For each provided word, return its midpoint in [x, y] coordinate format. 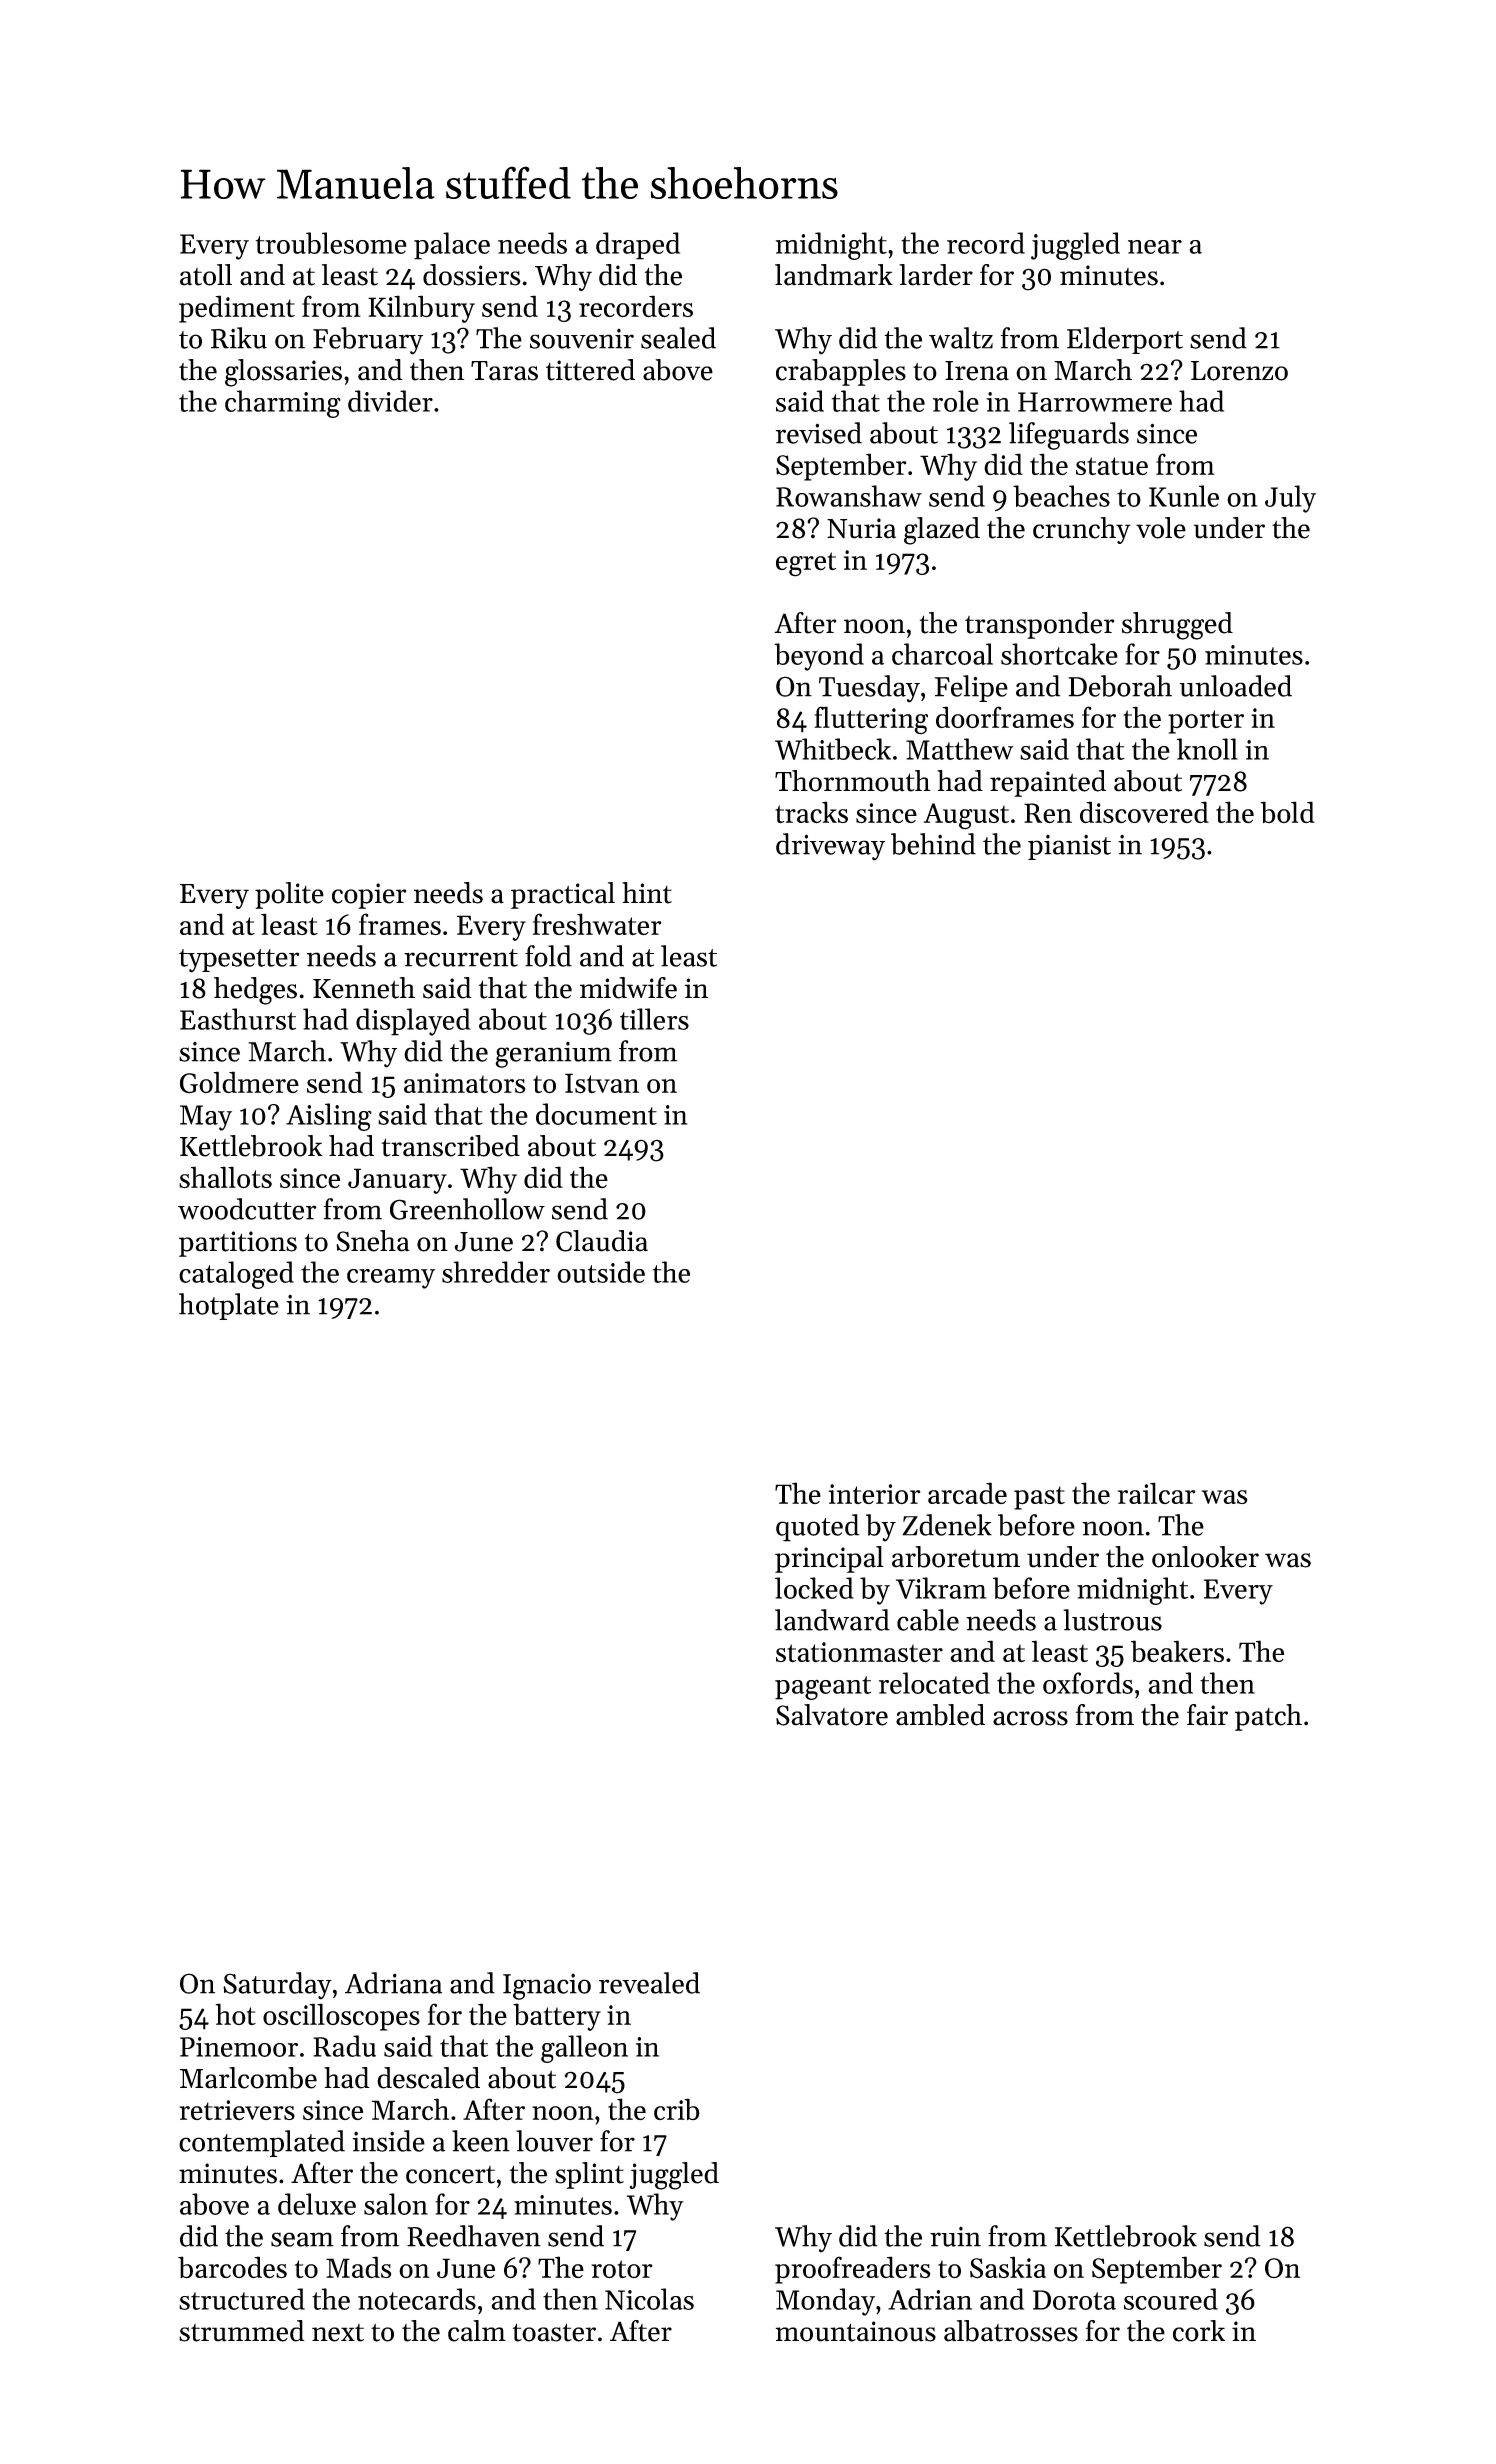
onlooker [1205, 1557]
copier [369, 896]
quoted [817, 1528]
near [1155, 247]
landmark [834, 275]
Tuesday [869, 689]
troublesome [331, 243]
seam [302, 2239]
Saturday [277, 1986]
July [1290, 499]
